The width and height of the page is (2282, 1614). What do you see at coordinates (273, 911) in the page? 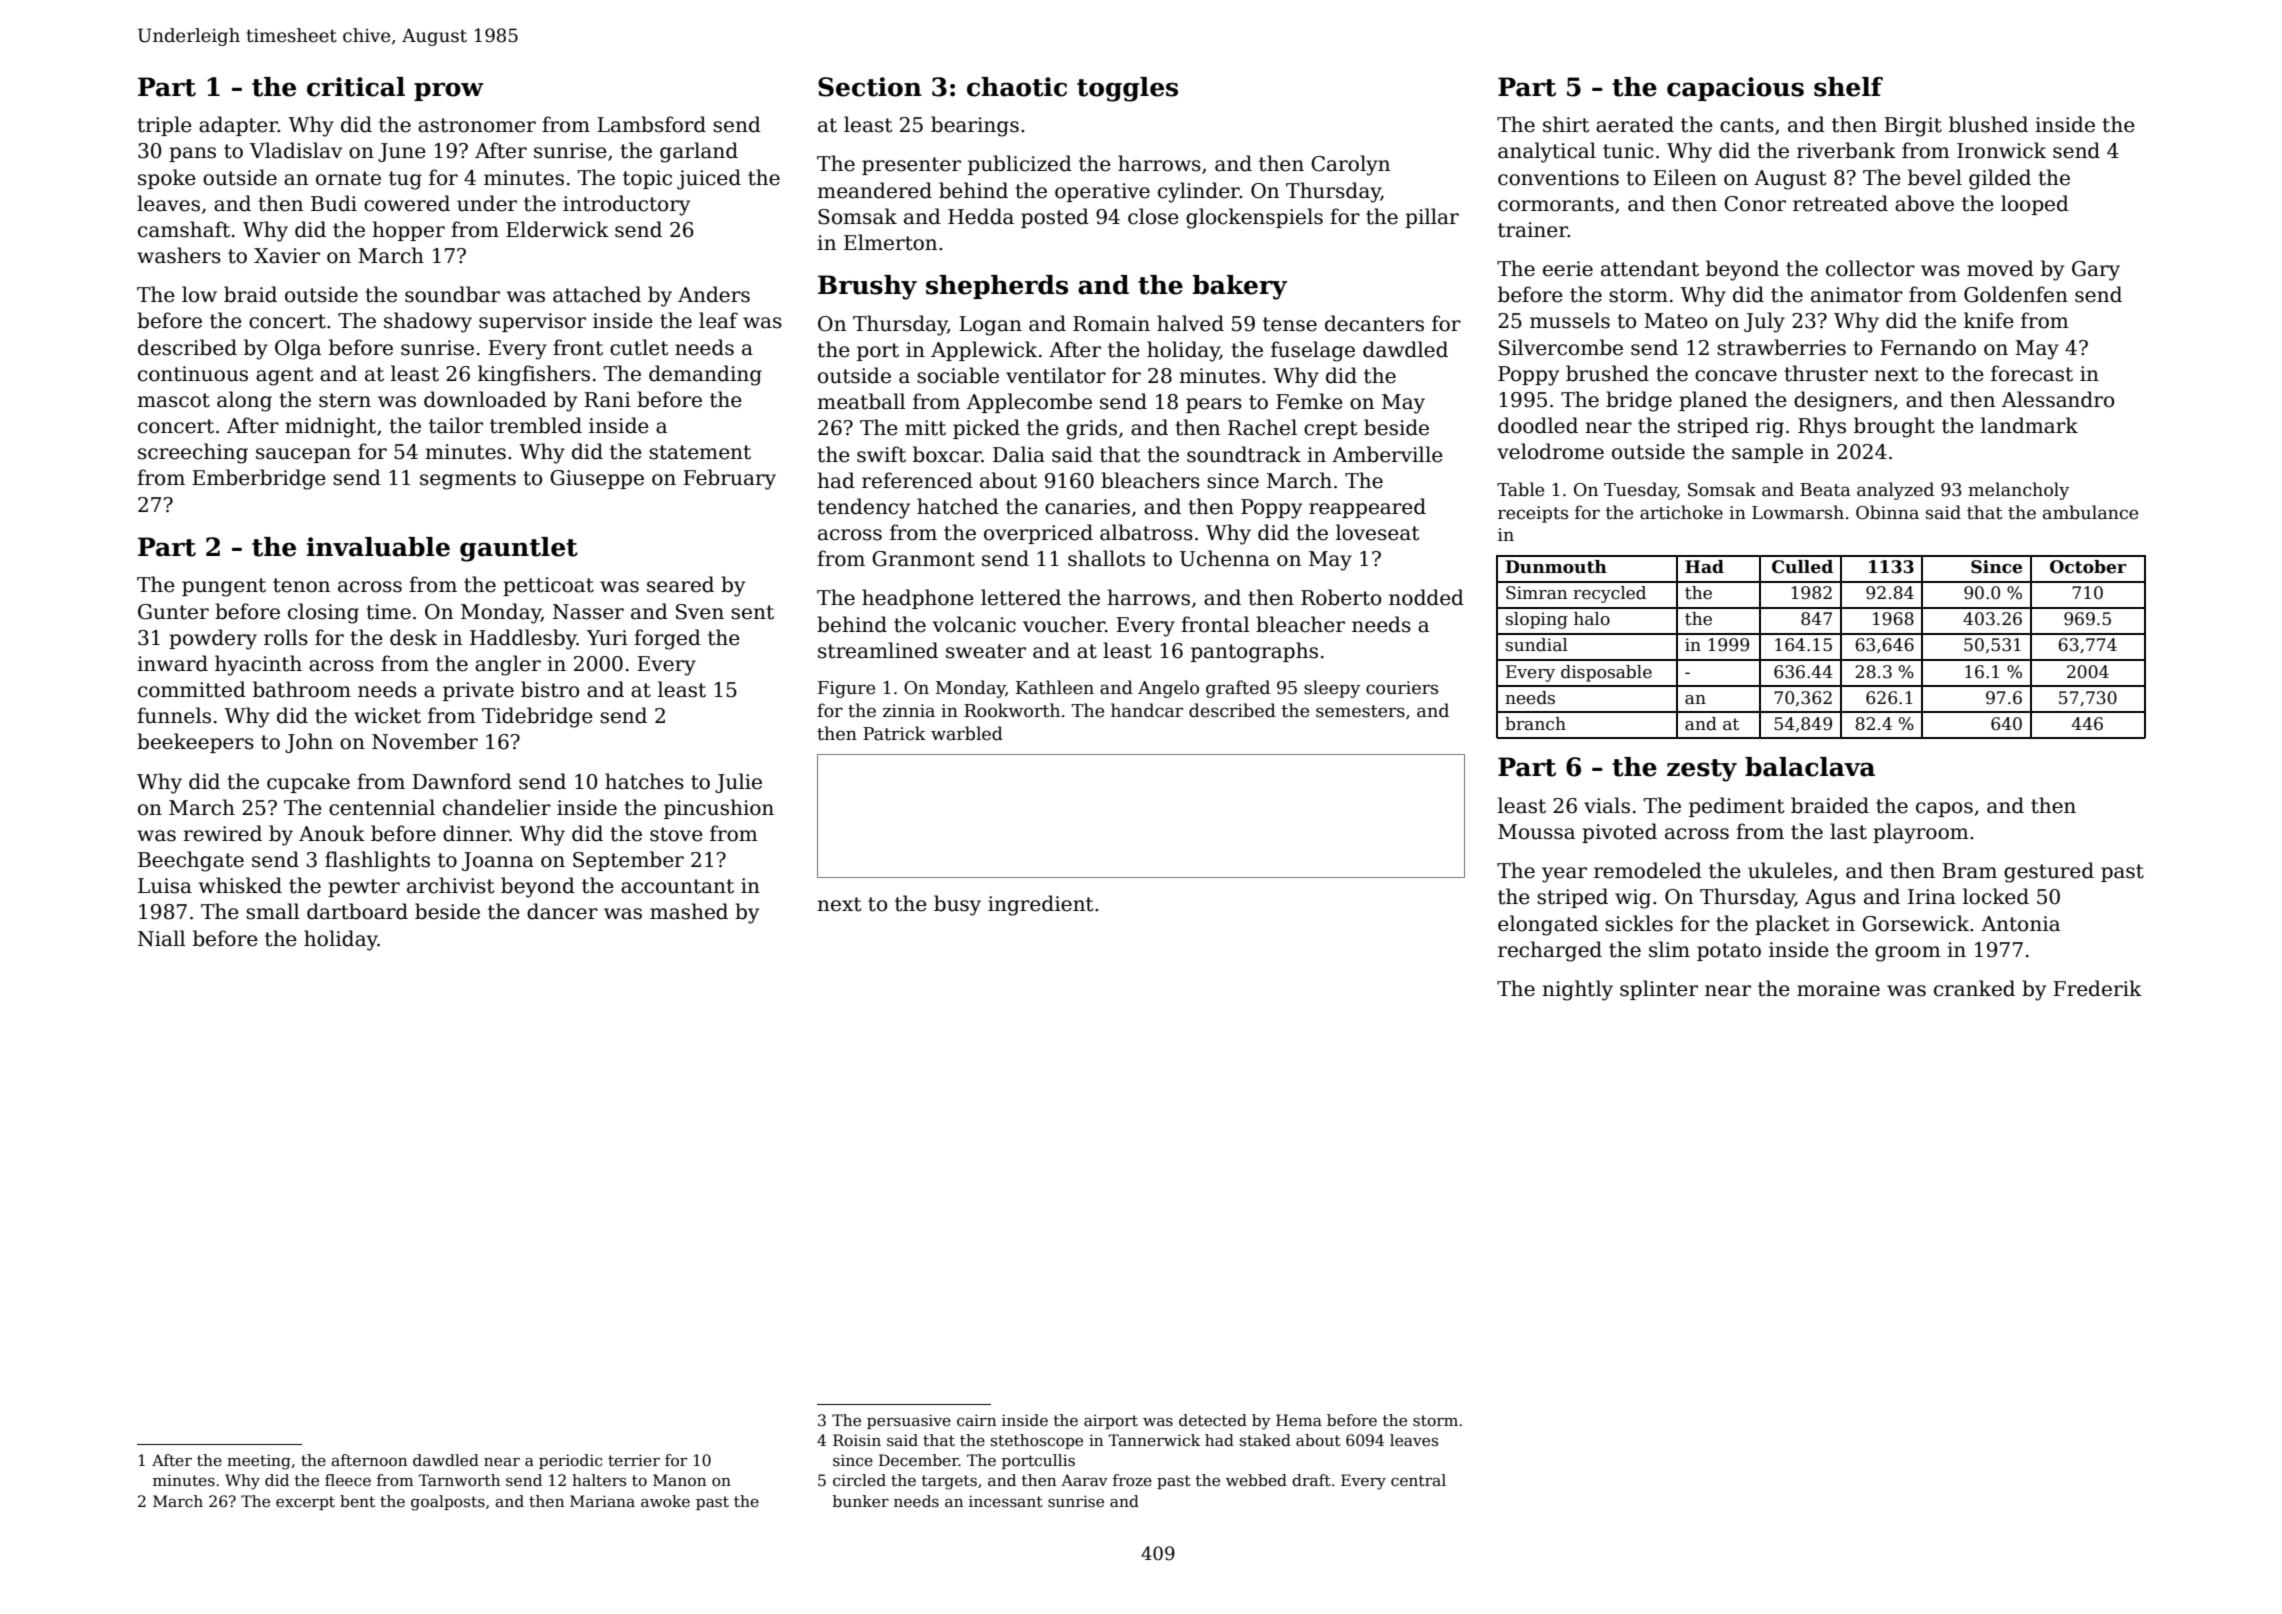
I see `small` at bounding box center [273, 911].
